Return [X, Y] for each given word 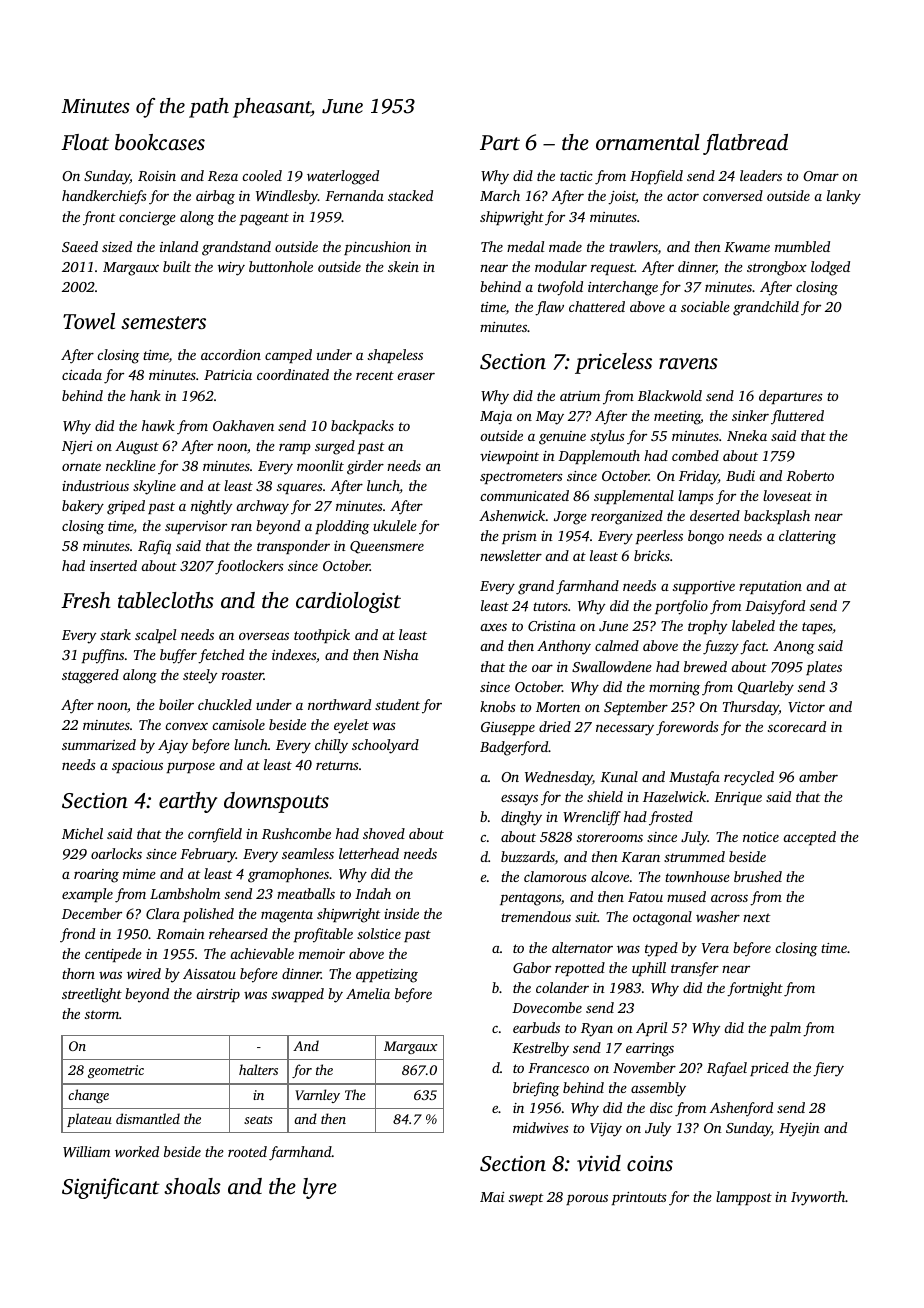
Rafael [727, 1069]
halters [258, 1069]
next [757, 917]
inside [401, 913]
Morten [558, 707]
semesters [163, 322]
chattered [597, 306]
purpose [191, 768]
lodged [830, 268]
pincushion [377, 248]
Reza [223, 176]
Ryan [597, 1030]
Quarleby [766, 688]
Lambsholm [185, 893]
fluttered [797, 417]
